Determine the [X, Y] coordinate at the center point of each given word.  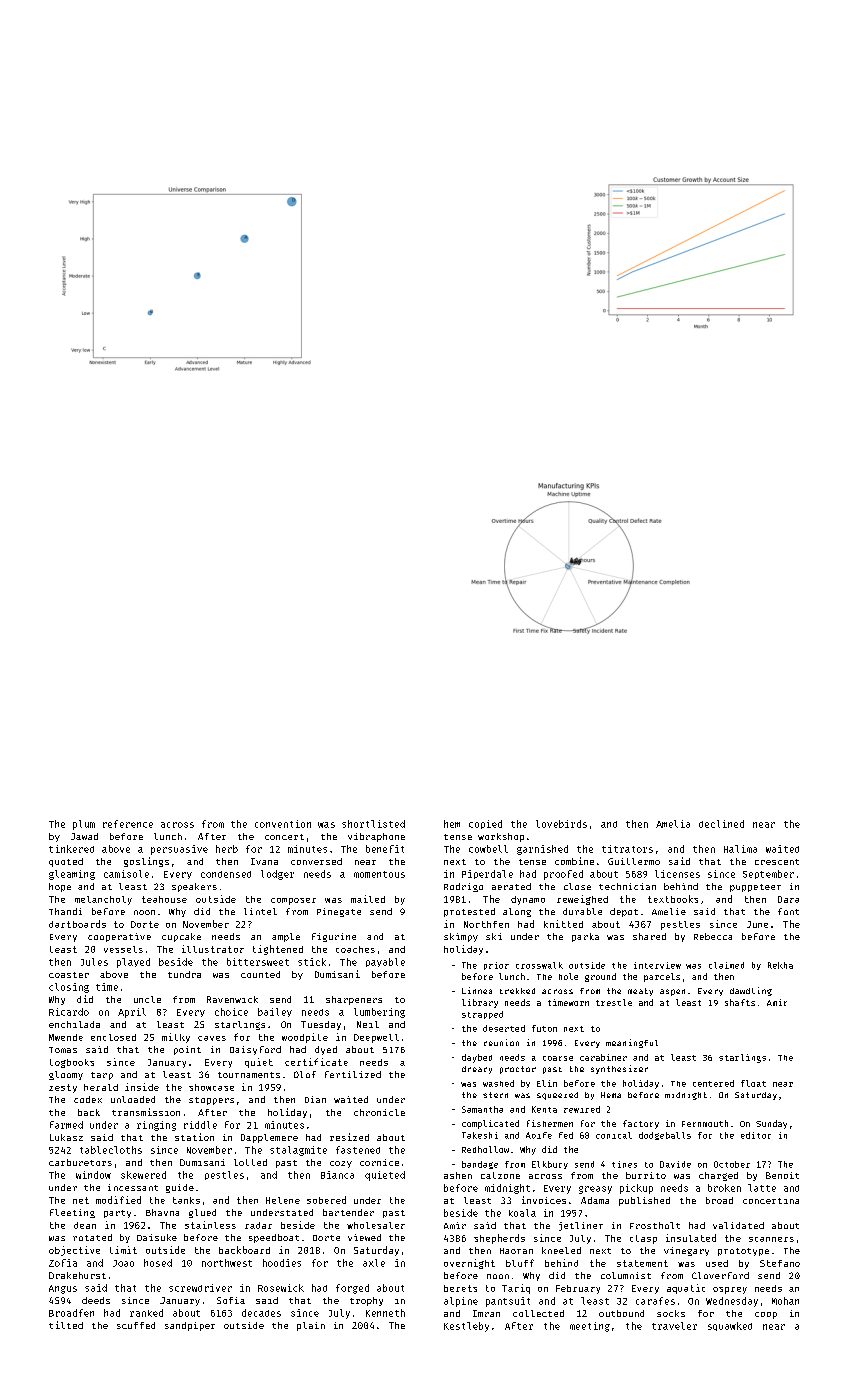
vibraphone [376, 837]
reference [128, 824]
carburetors [80, 1162]
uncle [147, 999]
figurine [334, 937]
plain [311, 1326]
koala [522, 1213]
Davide [675, 1164]
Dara [788, 899]
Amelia [673, 824]
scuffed [136, 1325]
